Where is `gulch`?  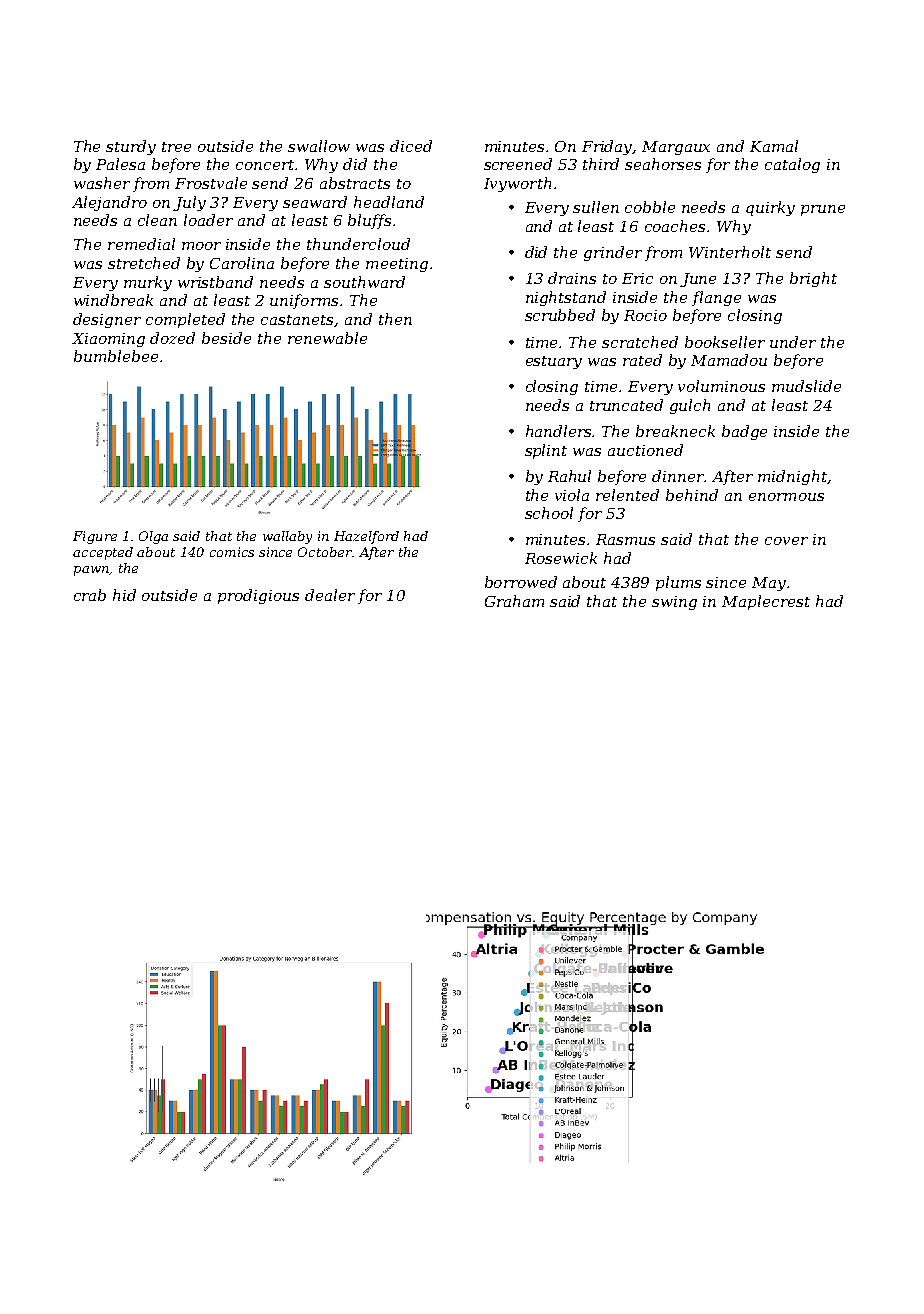
gulch is located at coordinates (690, 406).
